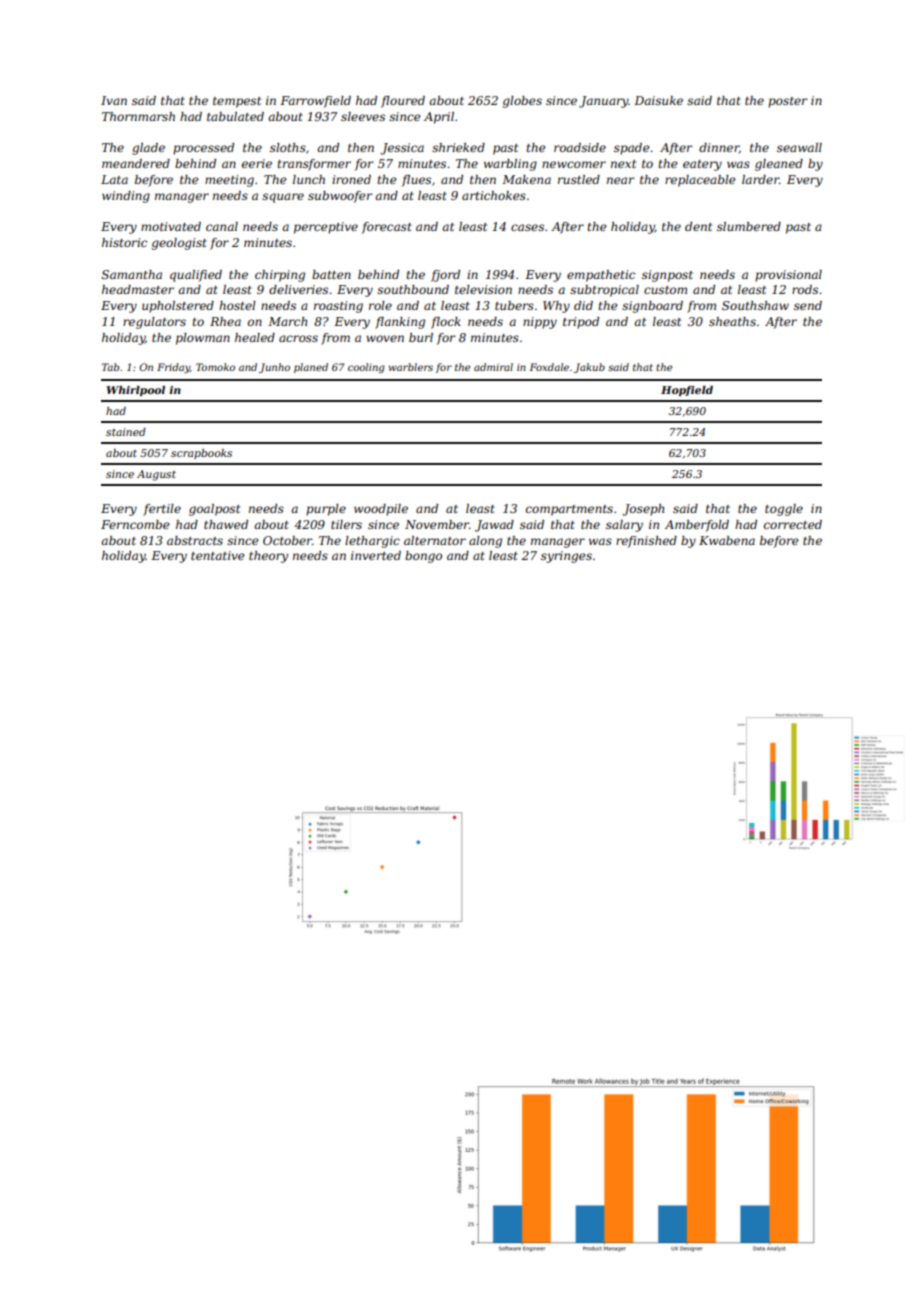 The width and height of the screenshot is (924, 1308). What do you see at coordinates (566, 557) in the screenshot?
I see `syringes` at bounding box center [566, 557].
